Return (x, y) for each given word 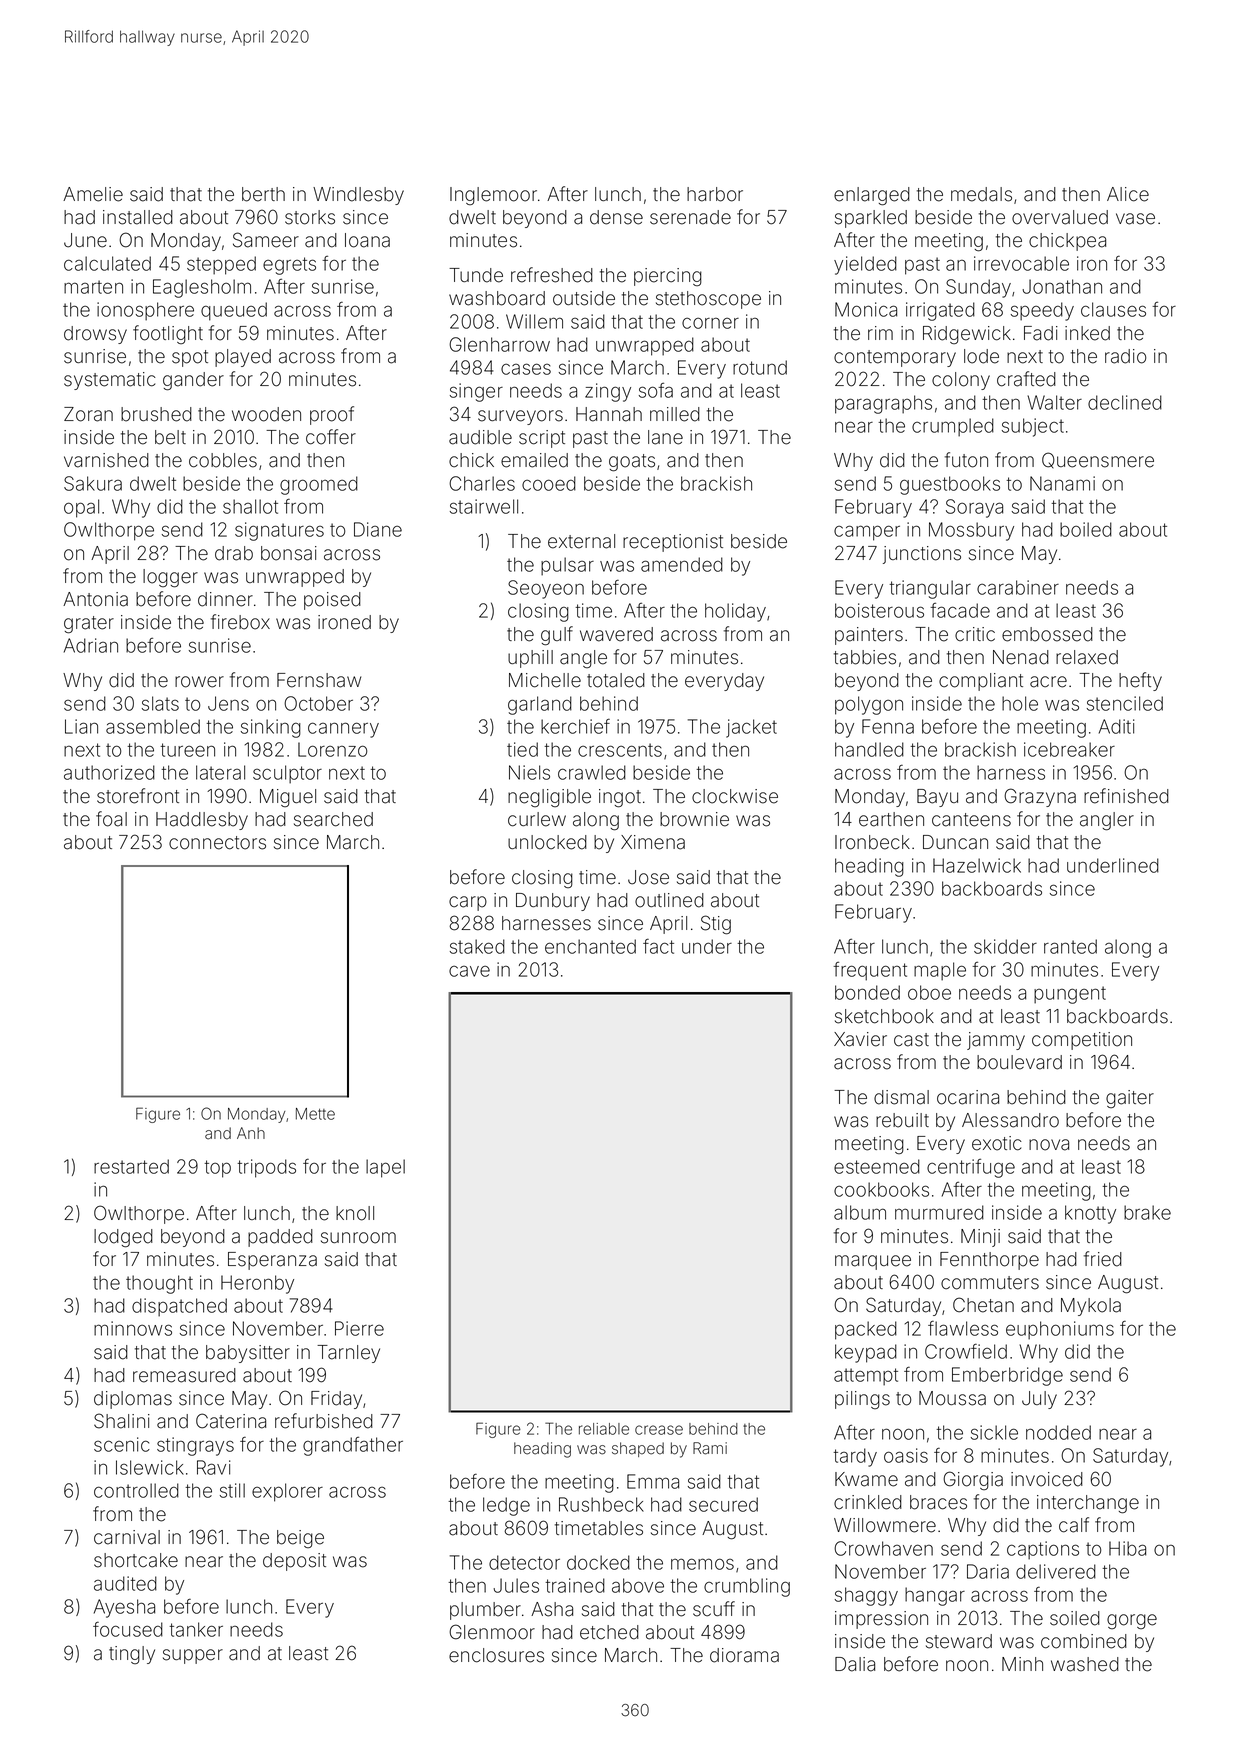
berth (263, 194)
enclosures (496, 1655)
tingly (132, 1655)
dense (616, 217)
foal (111, 819)
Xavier (860, 1039)
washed (1085, 1664)
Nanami (1062, 483)
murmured (939, 1212)
